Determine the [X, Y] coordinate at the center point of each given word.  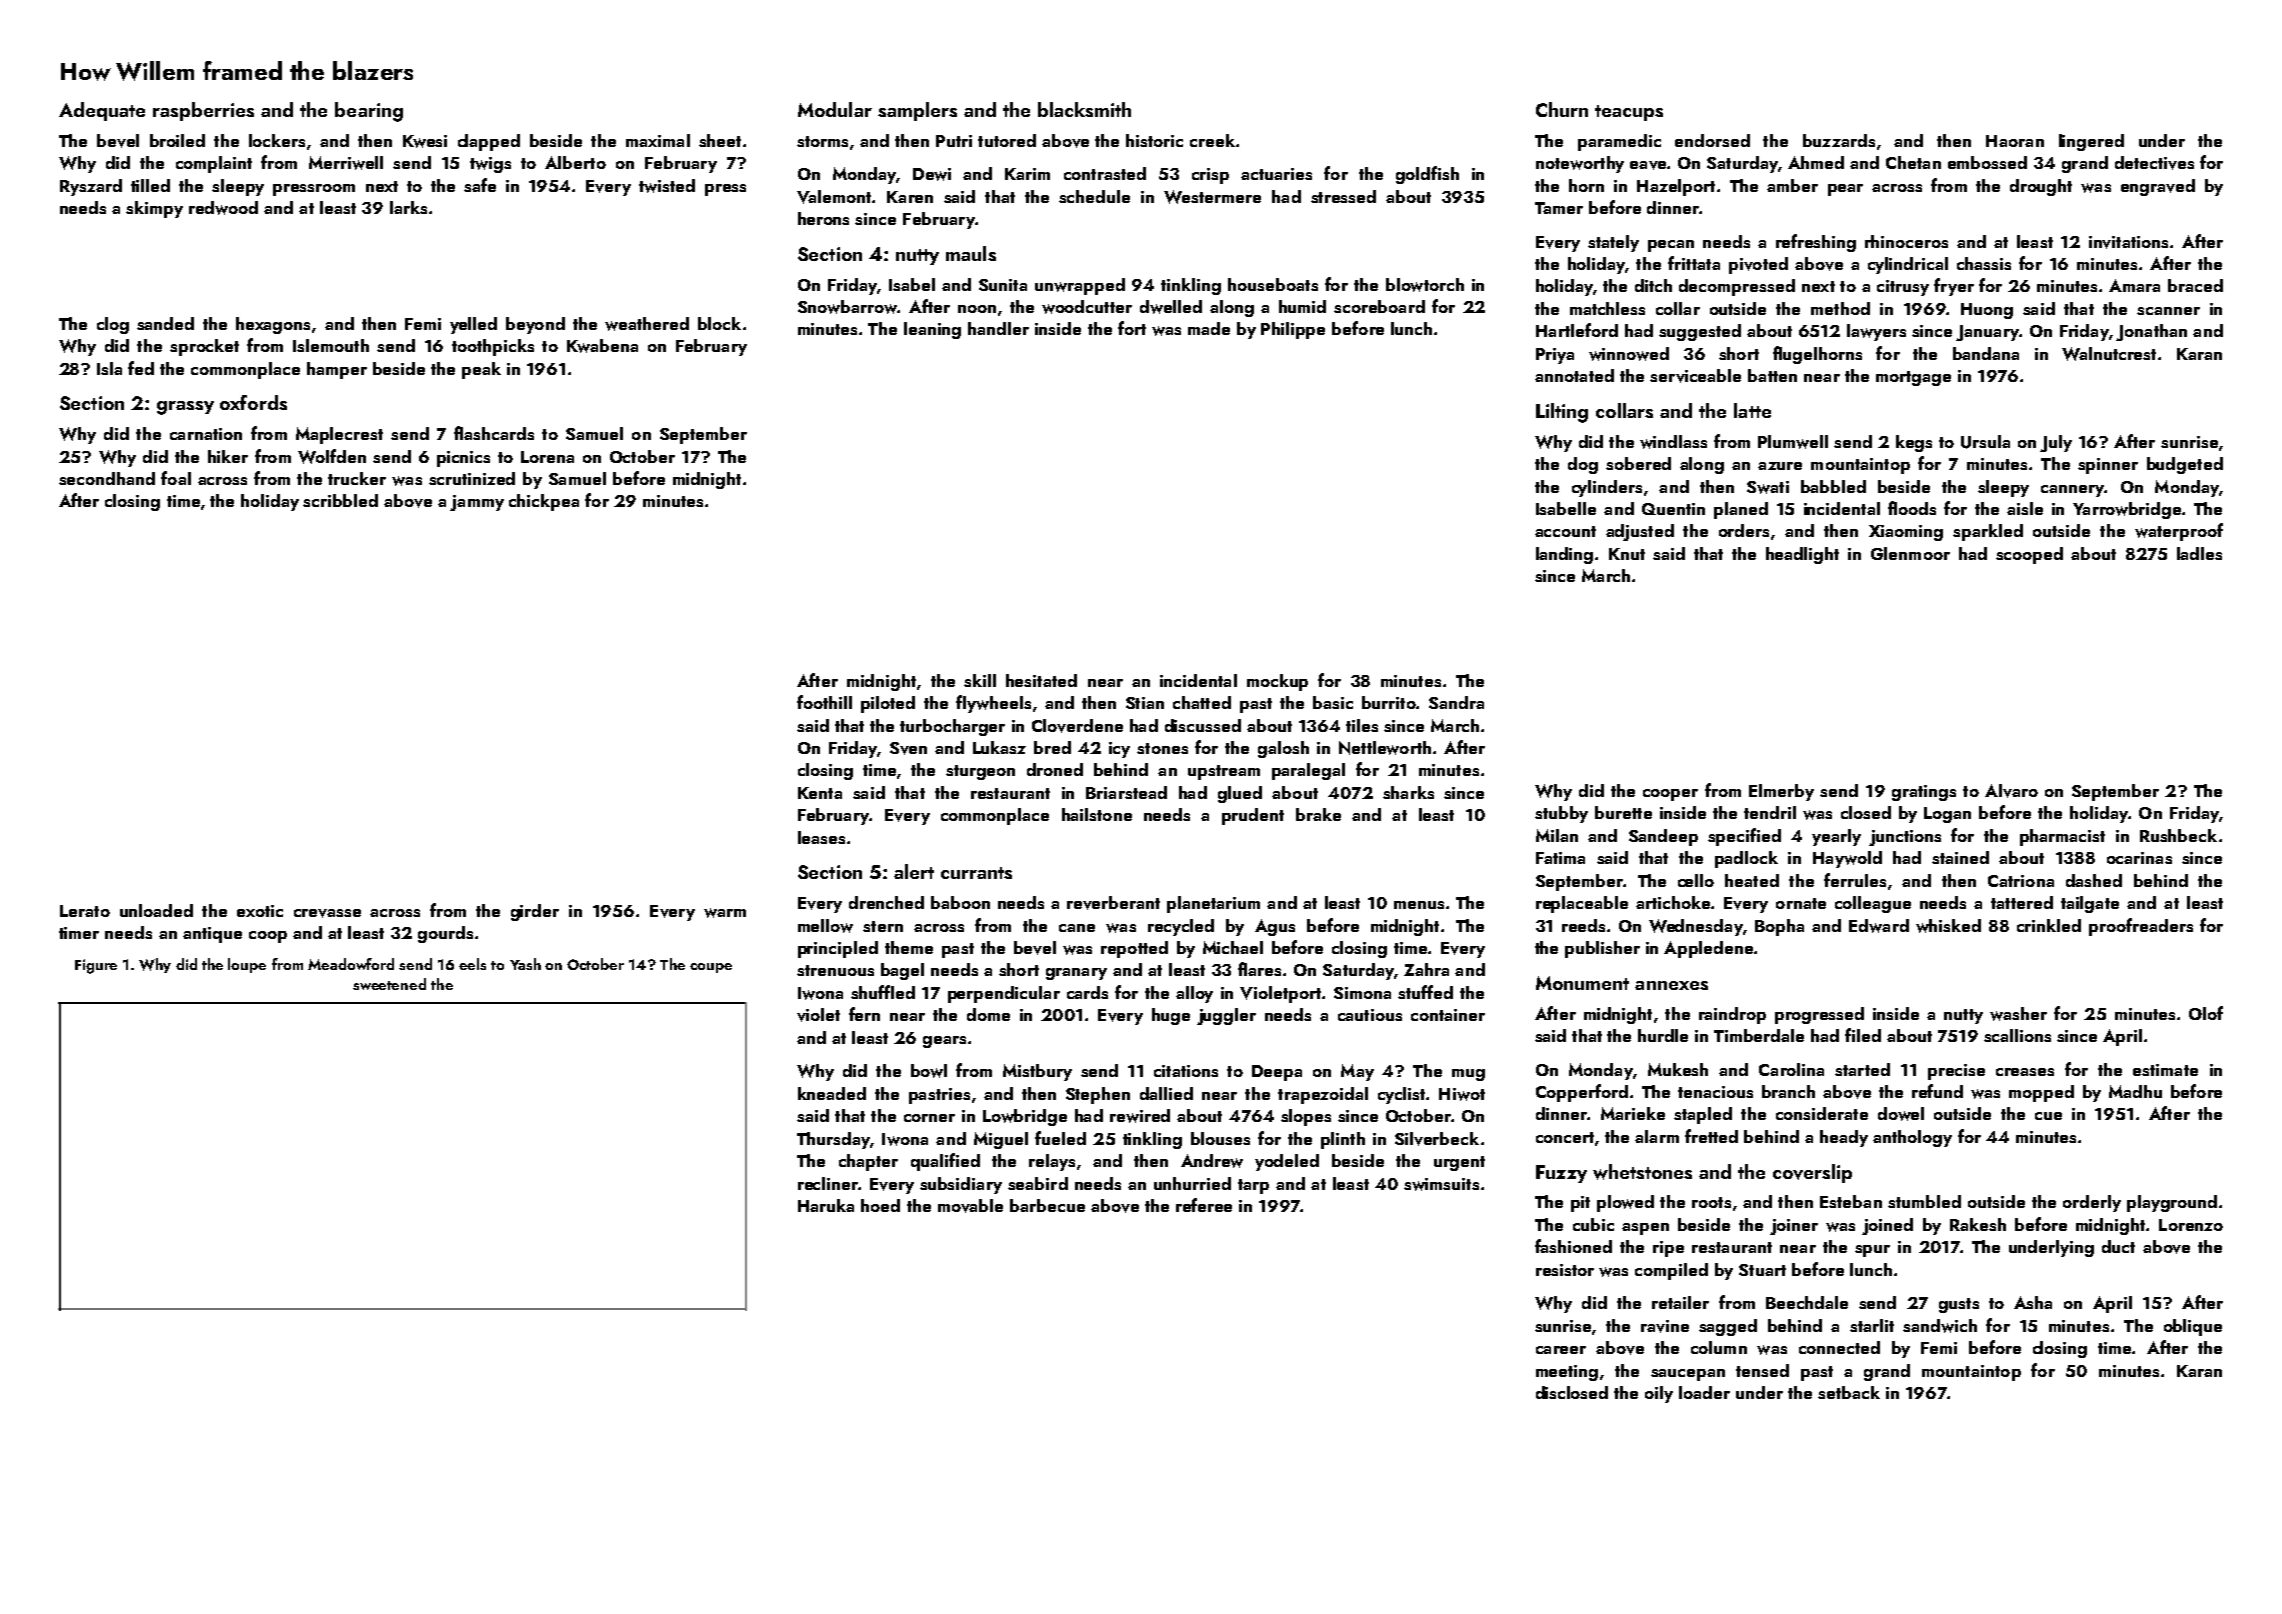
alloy [1194, 994]
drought [2041, 187]
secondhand [107, 478]
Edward [1879, 926]
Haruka [826, 1205]
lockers [277, 140]
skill [980, 680]
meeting [1567, 1373]
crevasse [327, 913]
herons [823, 218]
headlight [1802, 555]
